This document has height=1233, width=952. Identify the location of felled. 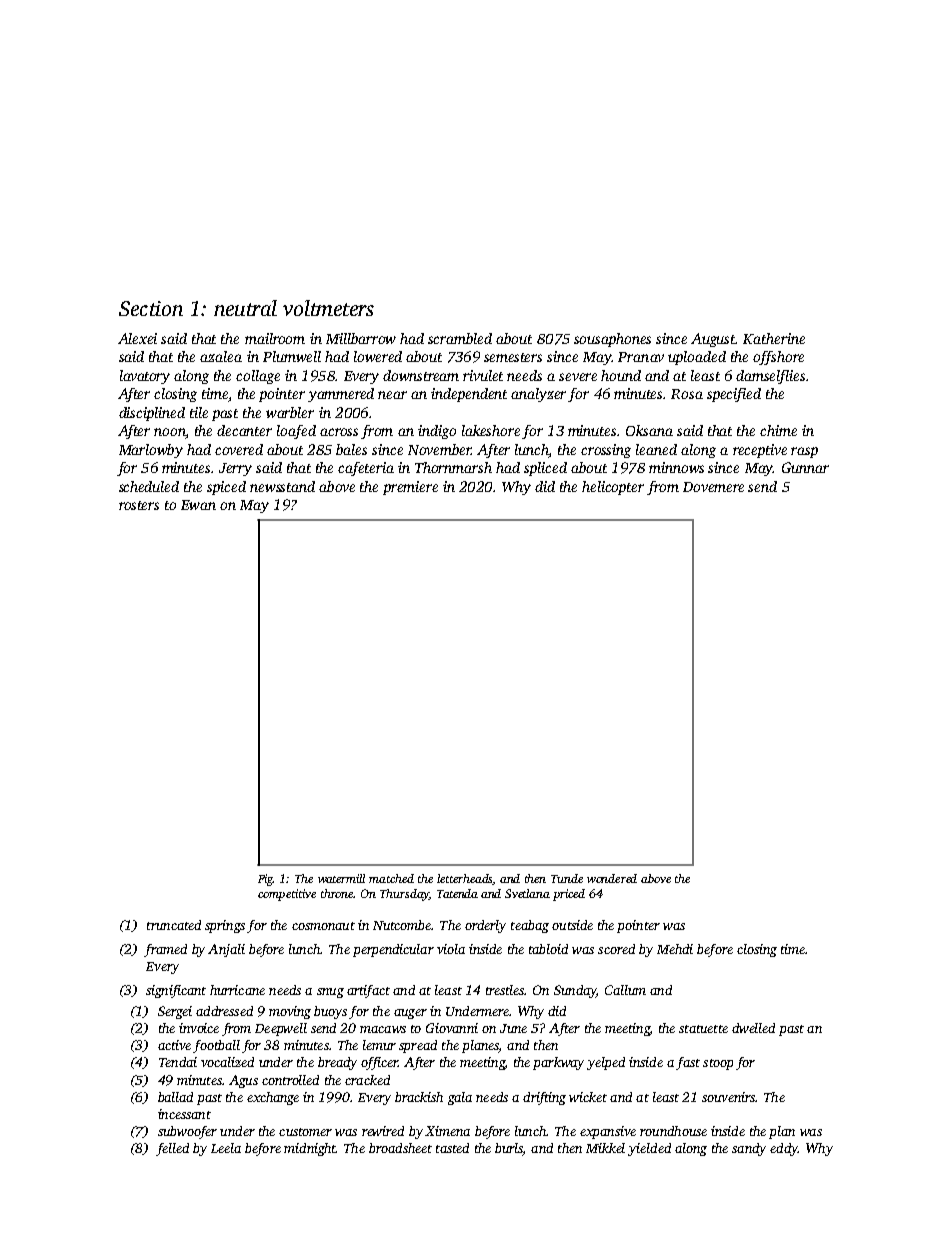
(172, 1149).
